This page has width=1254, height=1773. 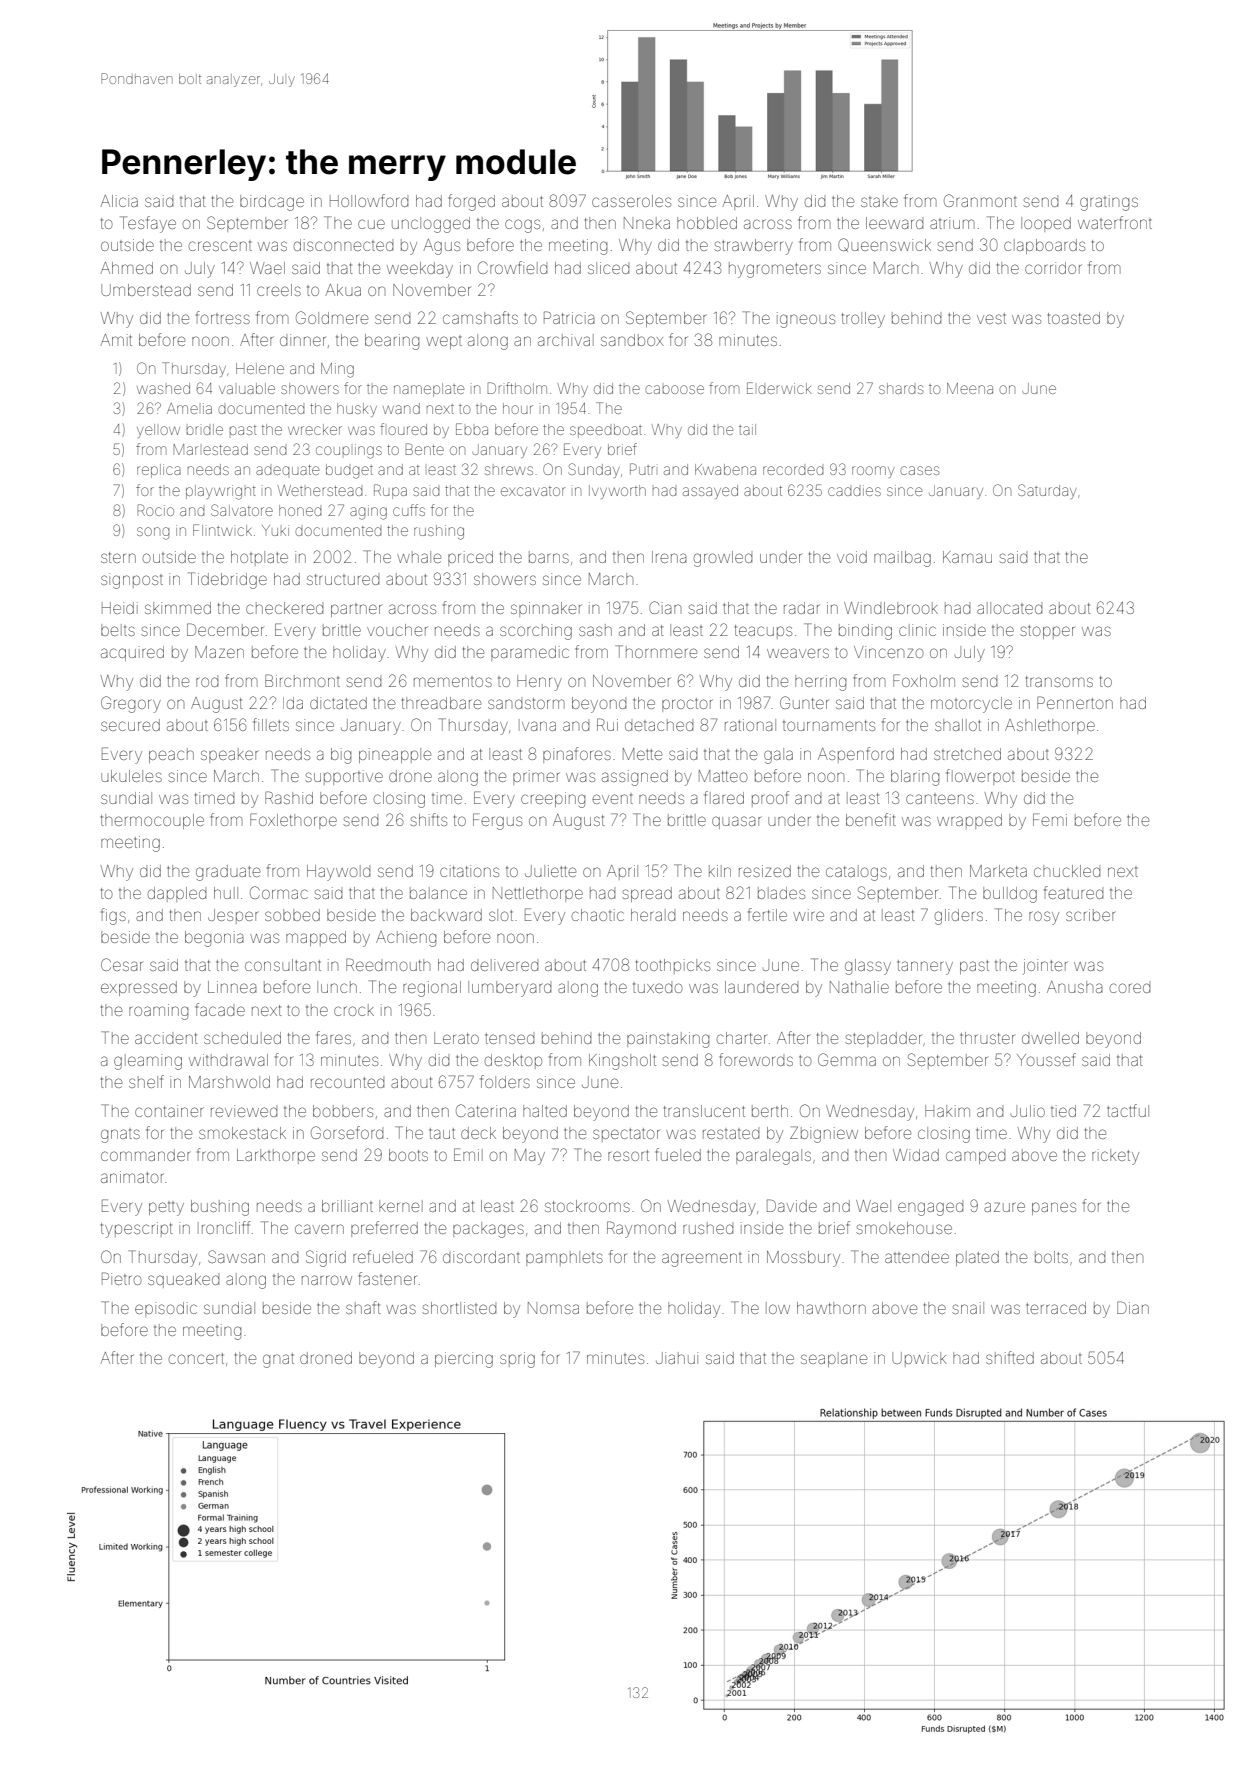 What do you see at coordinates (569, 317) in the page?
I see `Patricia` at bounding box center [569, 317].
